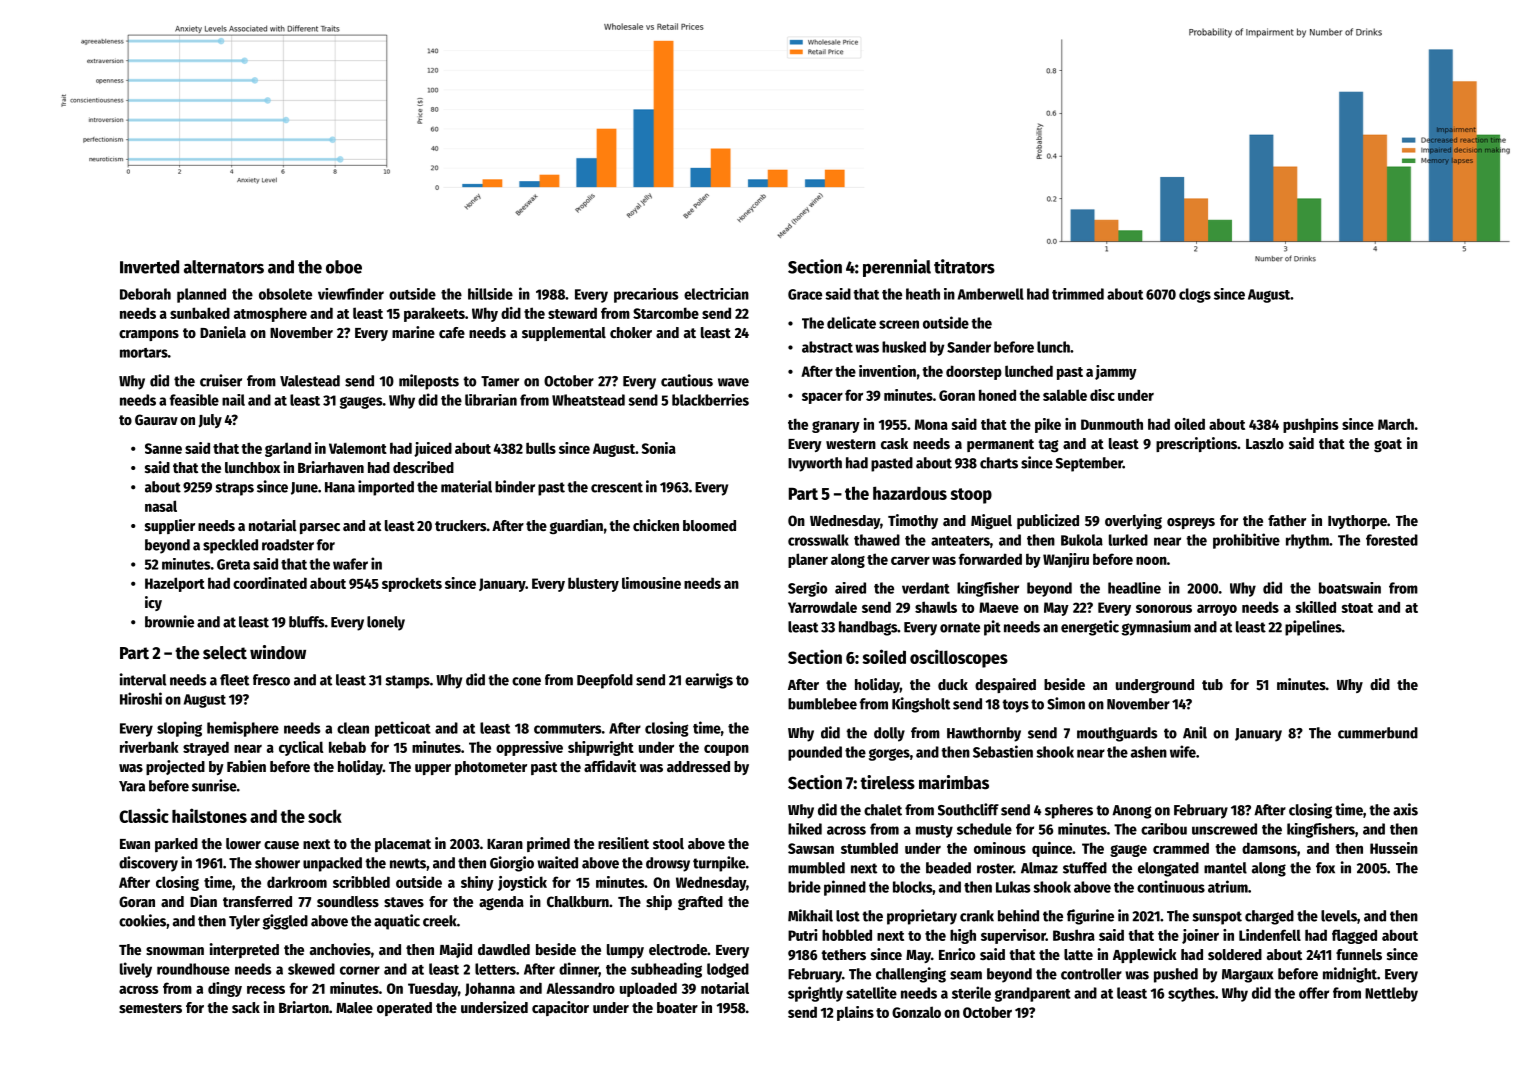  Describe the element at coordinates (1196, 444) in the screenshot. I see `prescriptions` at that location.
